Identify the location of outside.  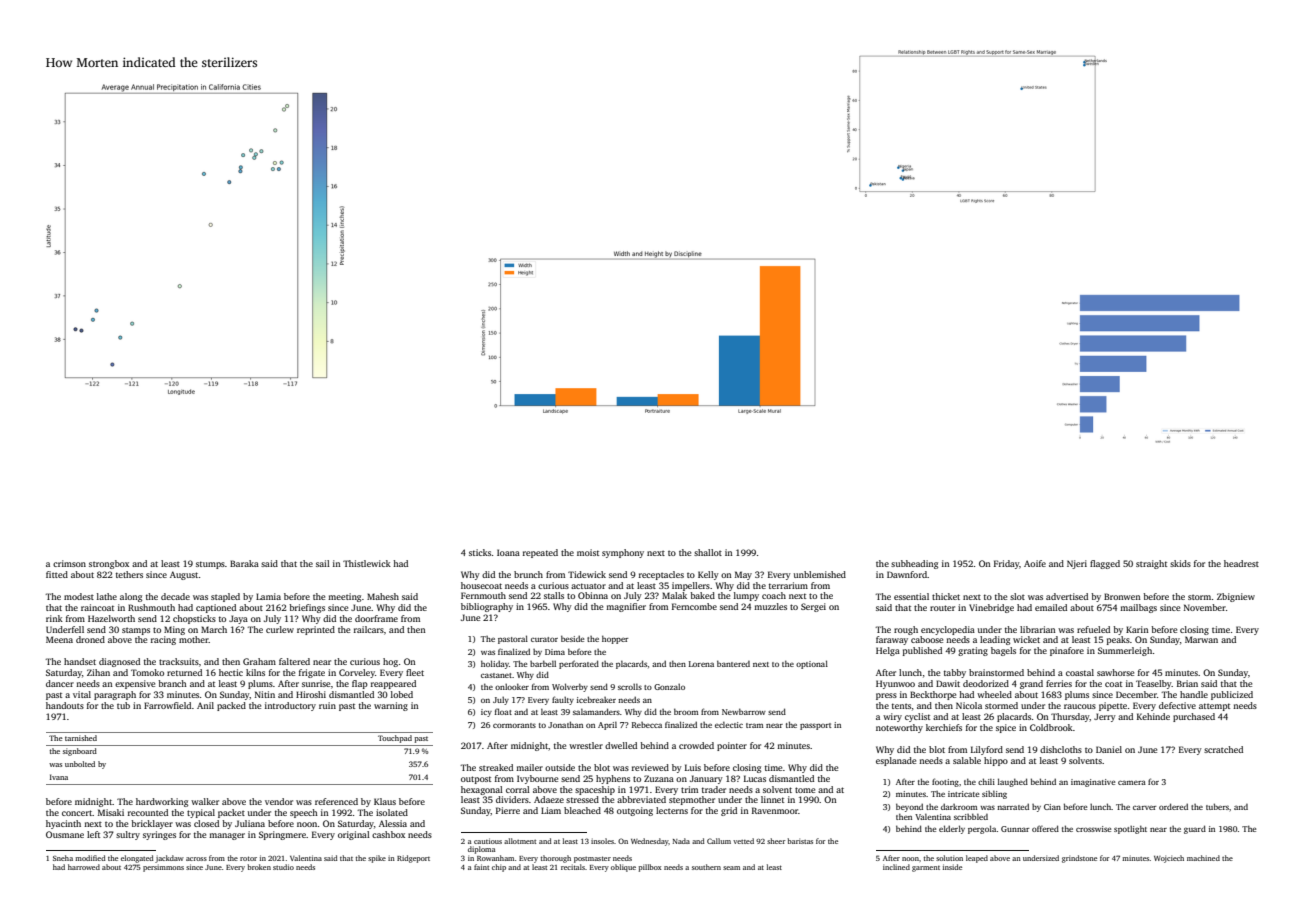
(560, 767).
